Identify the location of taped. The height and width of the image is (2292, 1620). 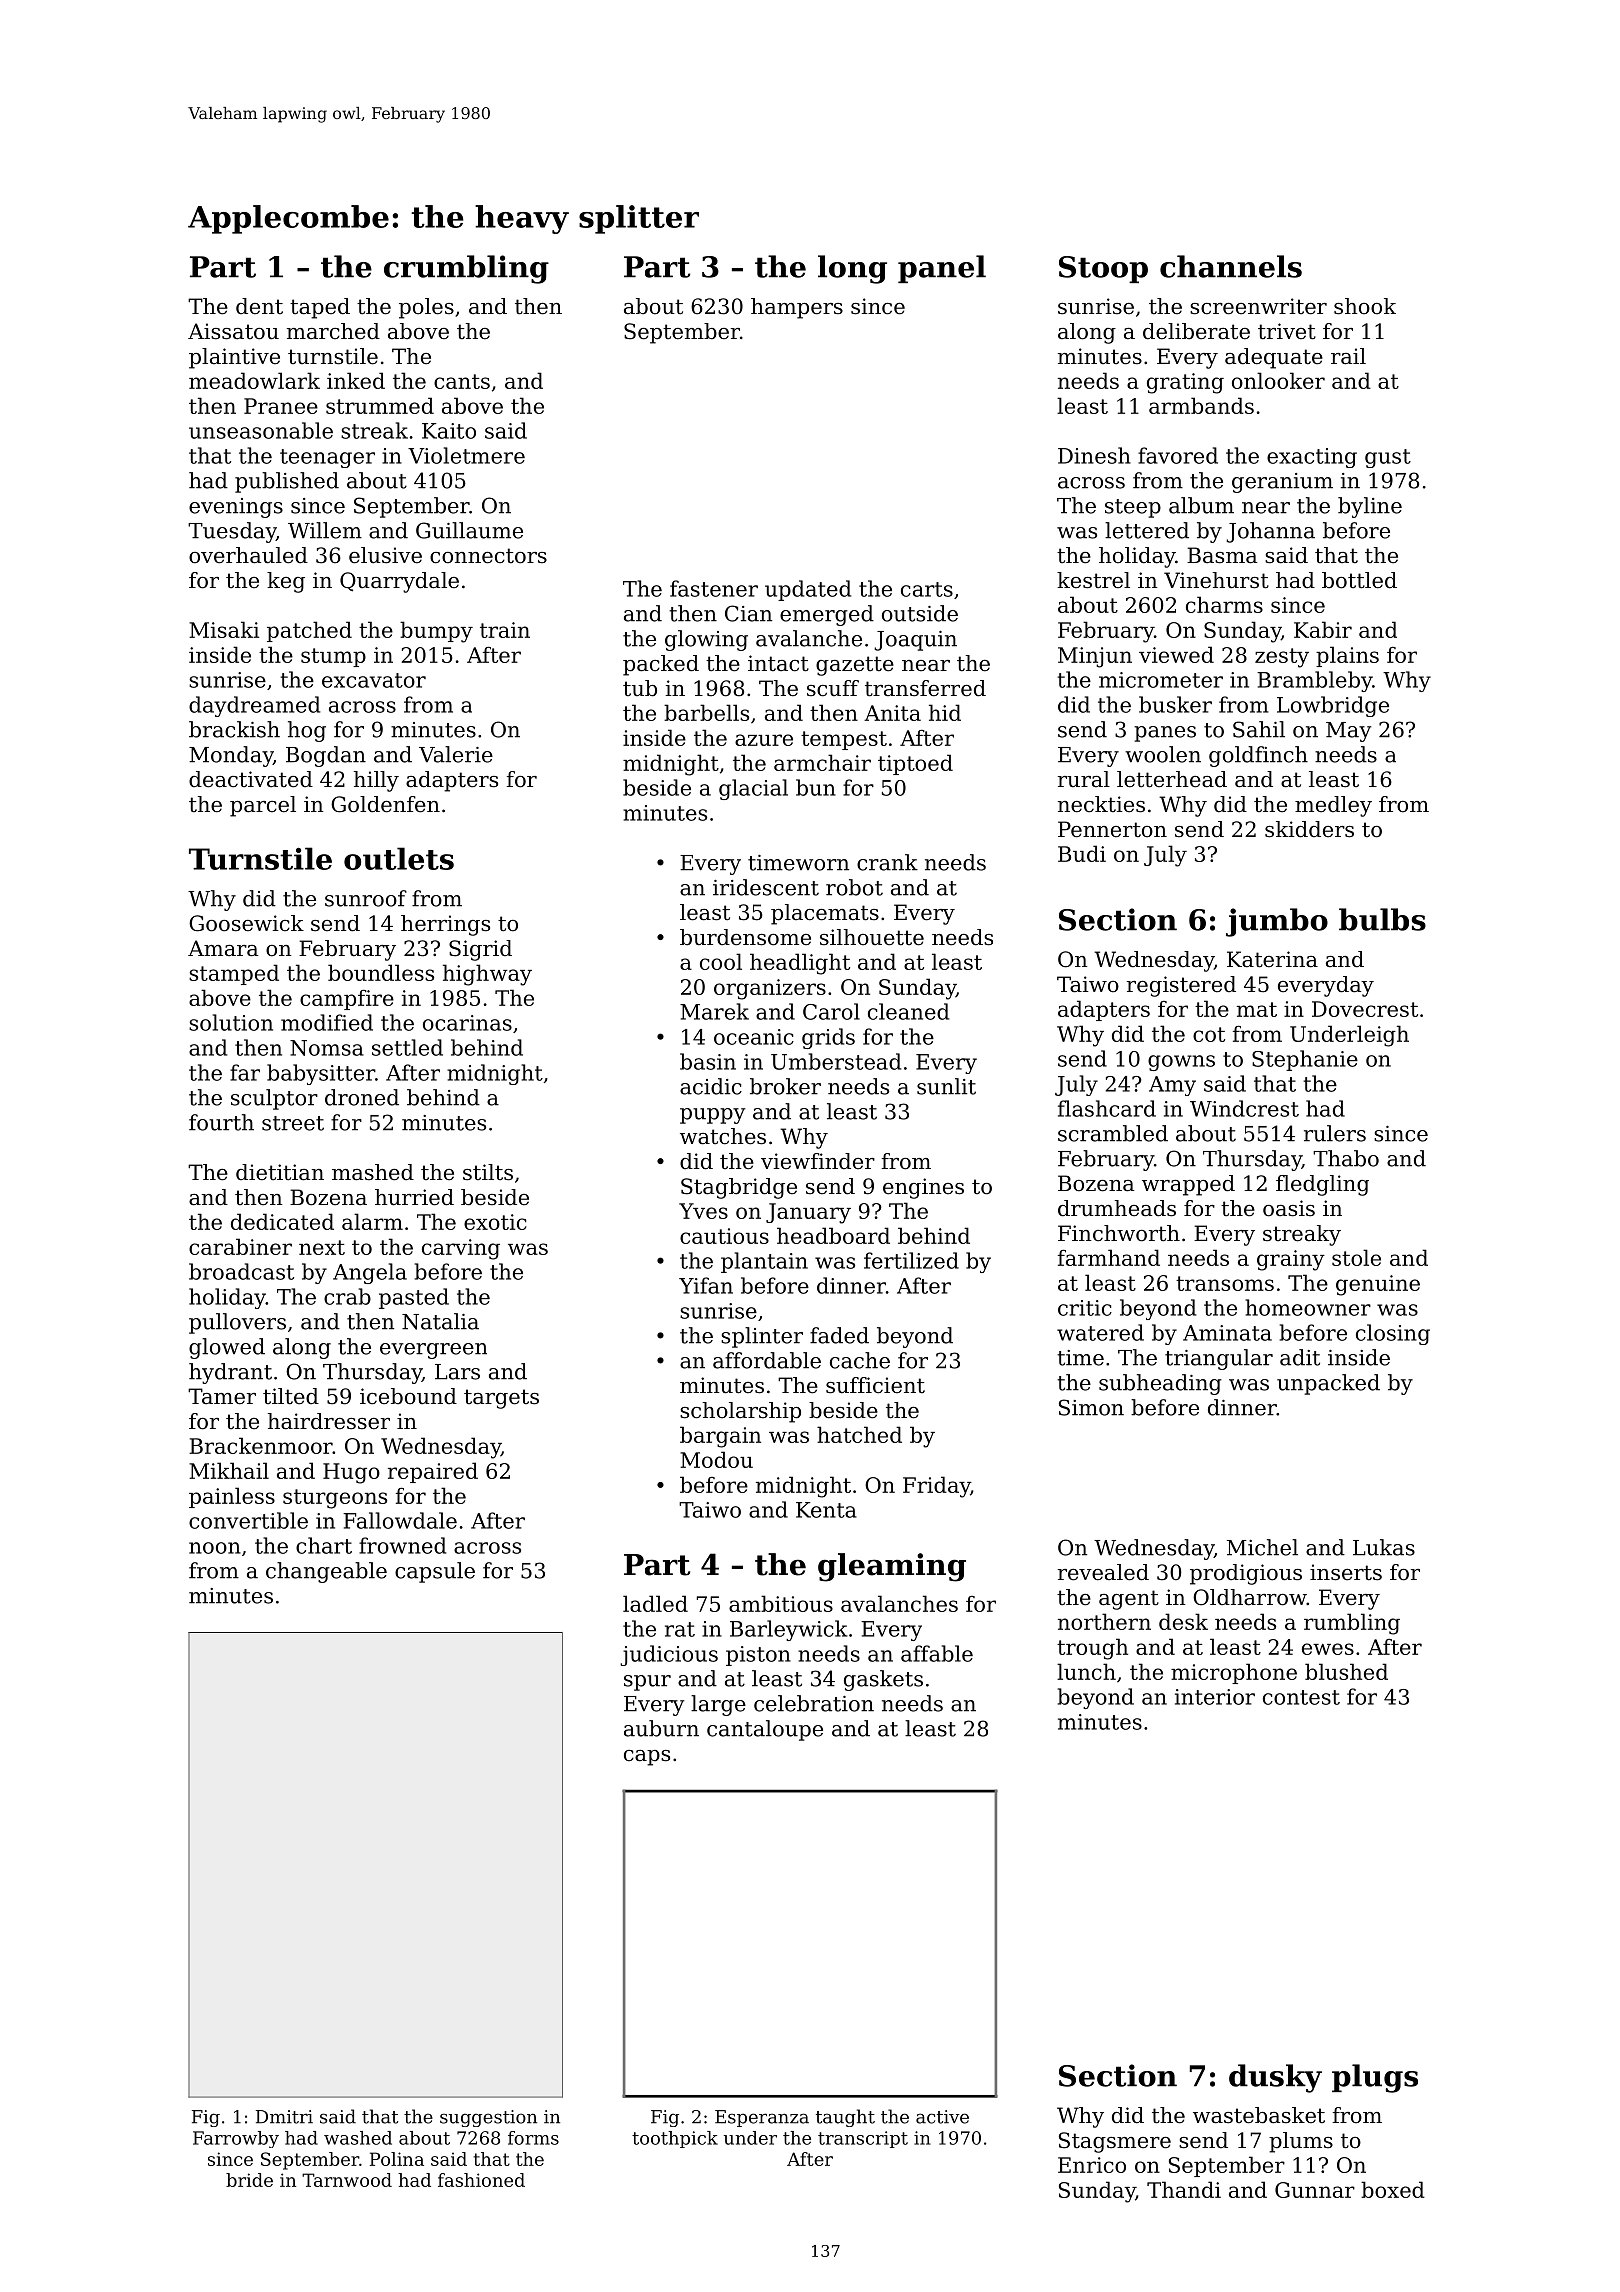
(320, 308).
